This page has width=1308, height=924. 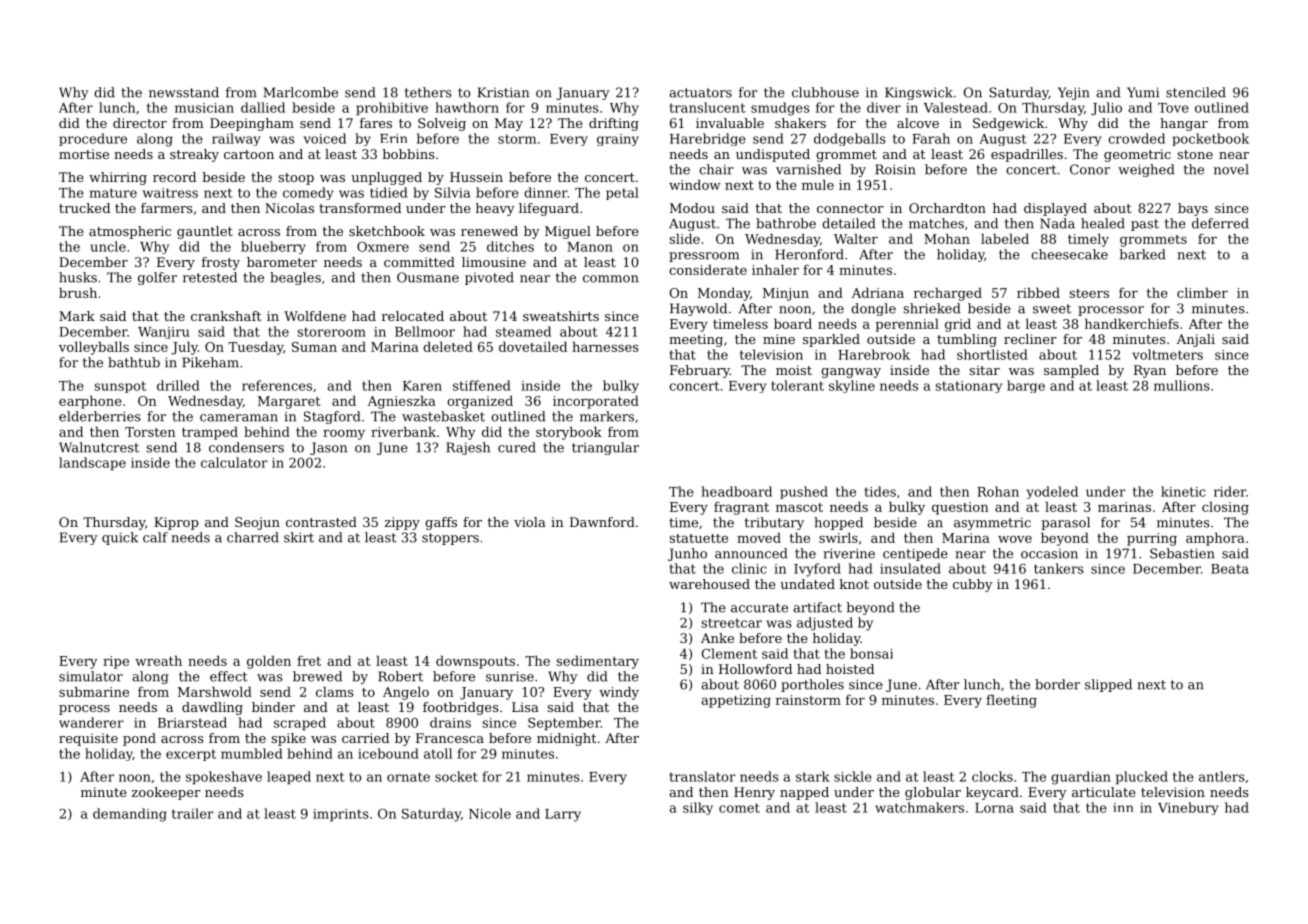 I want to click on Vinebury, so click(x=1188, y=808).
